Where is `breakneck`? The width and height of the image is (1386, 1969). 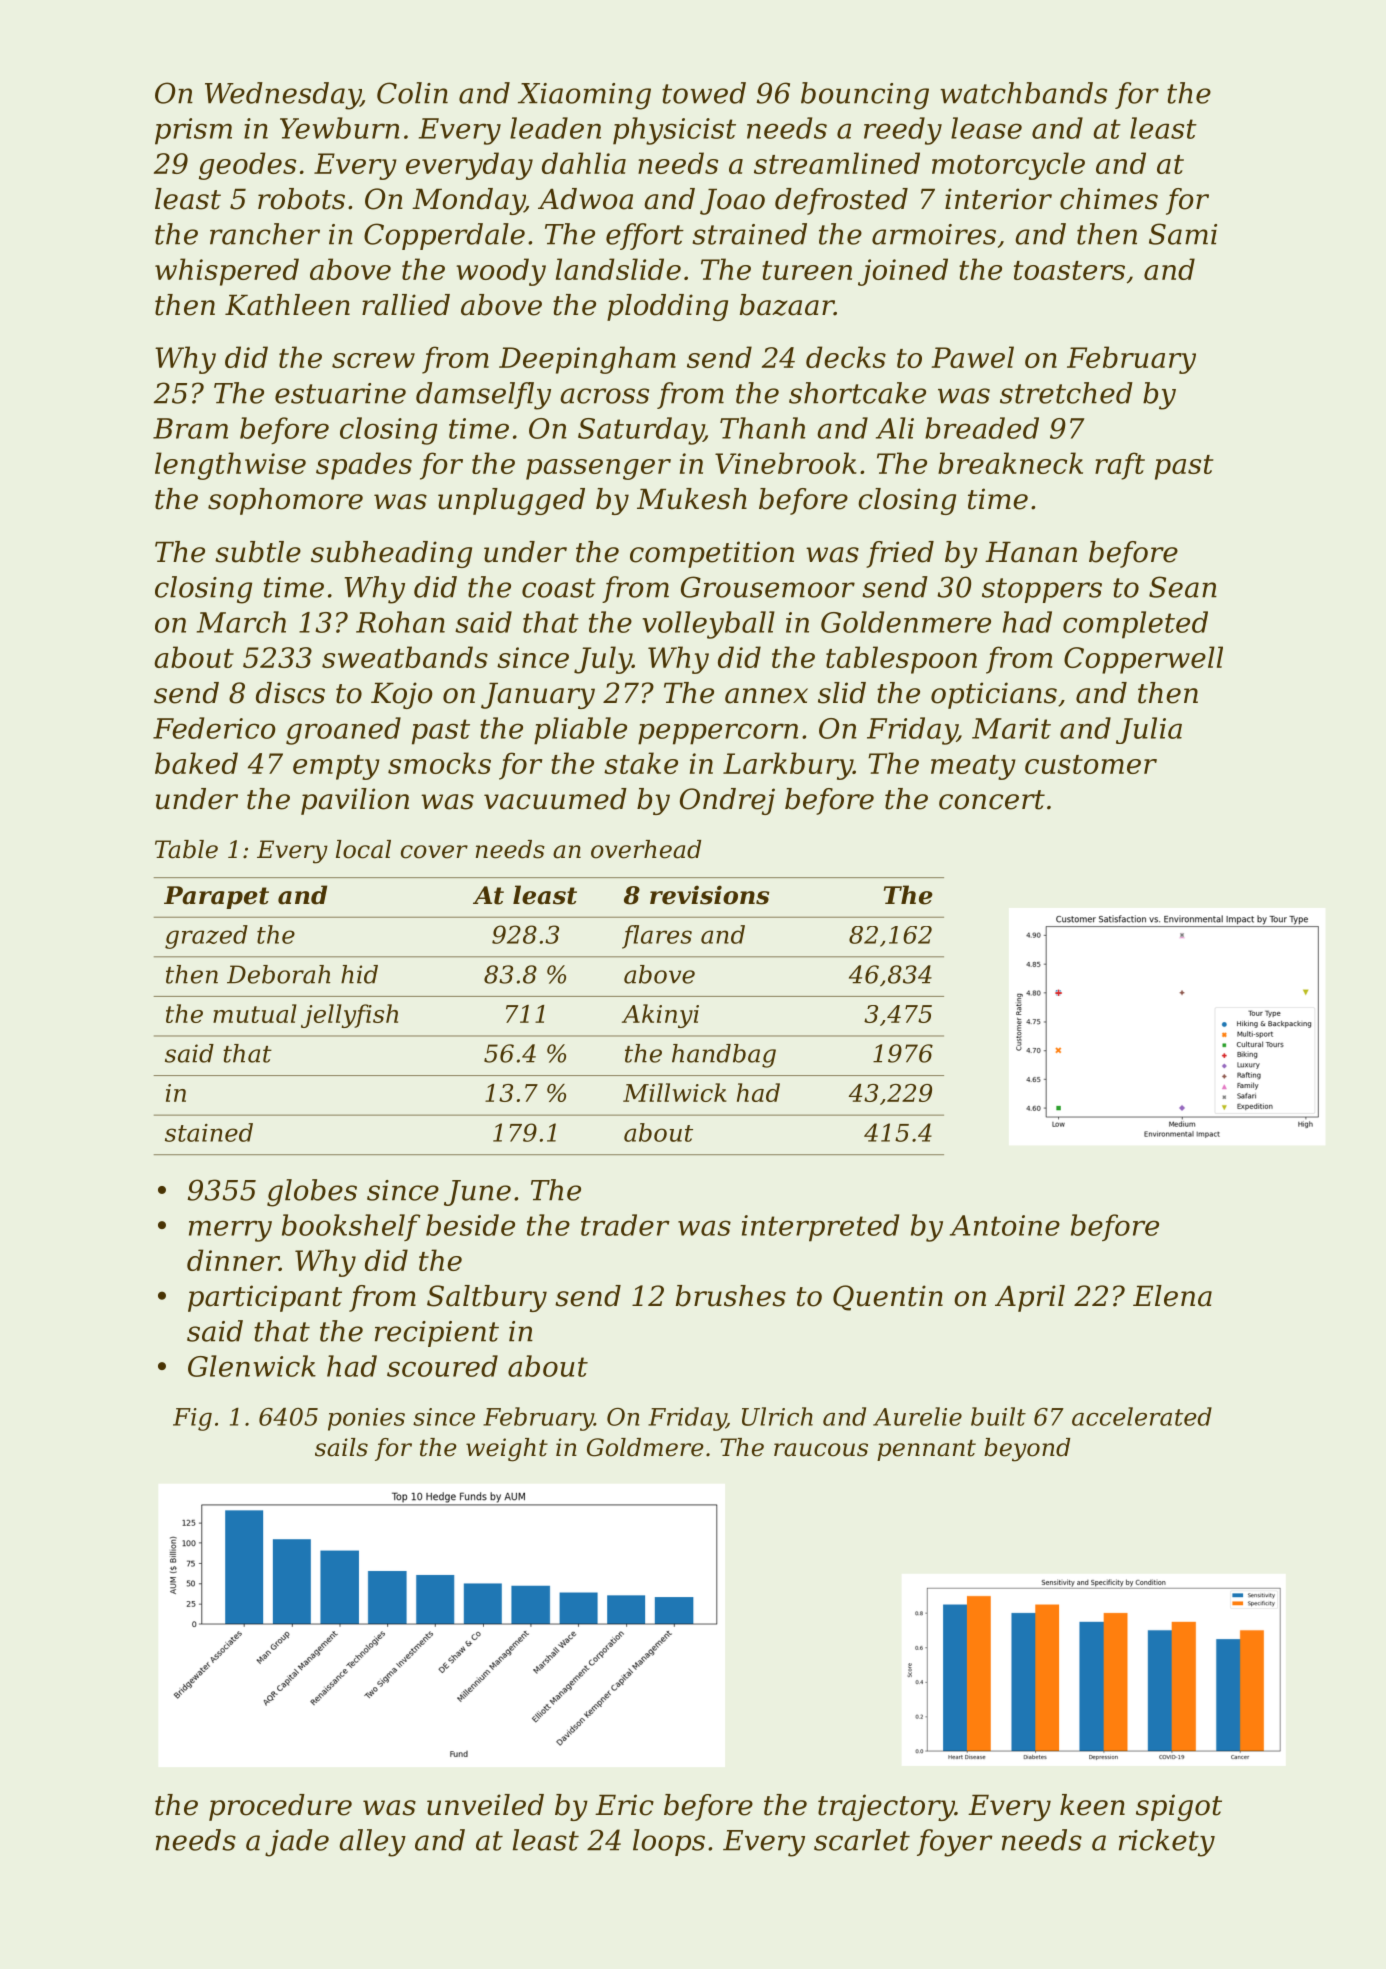
breakneck is located at coordinates (1010, 463).
